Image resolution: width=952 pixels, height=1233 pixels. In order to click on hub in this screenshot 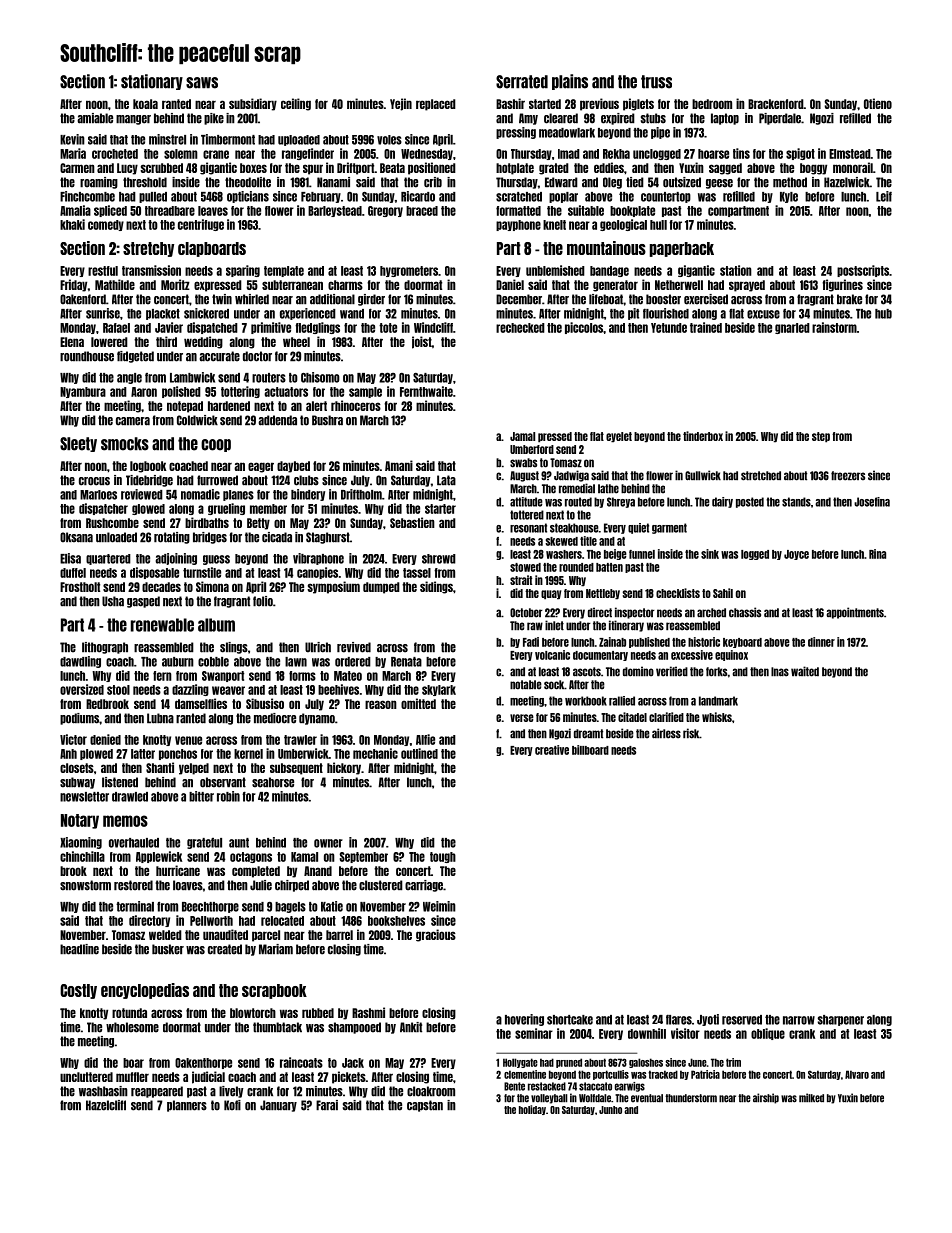, I will do `click(883, 314)`.
